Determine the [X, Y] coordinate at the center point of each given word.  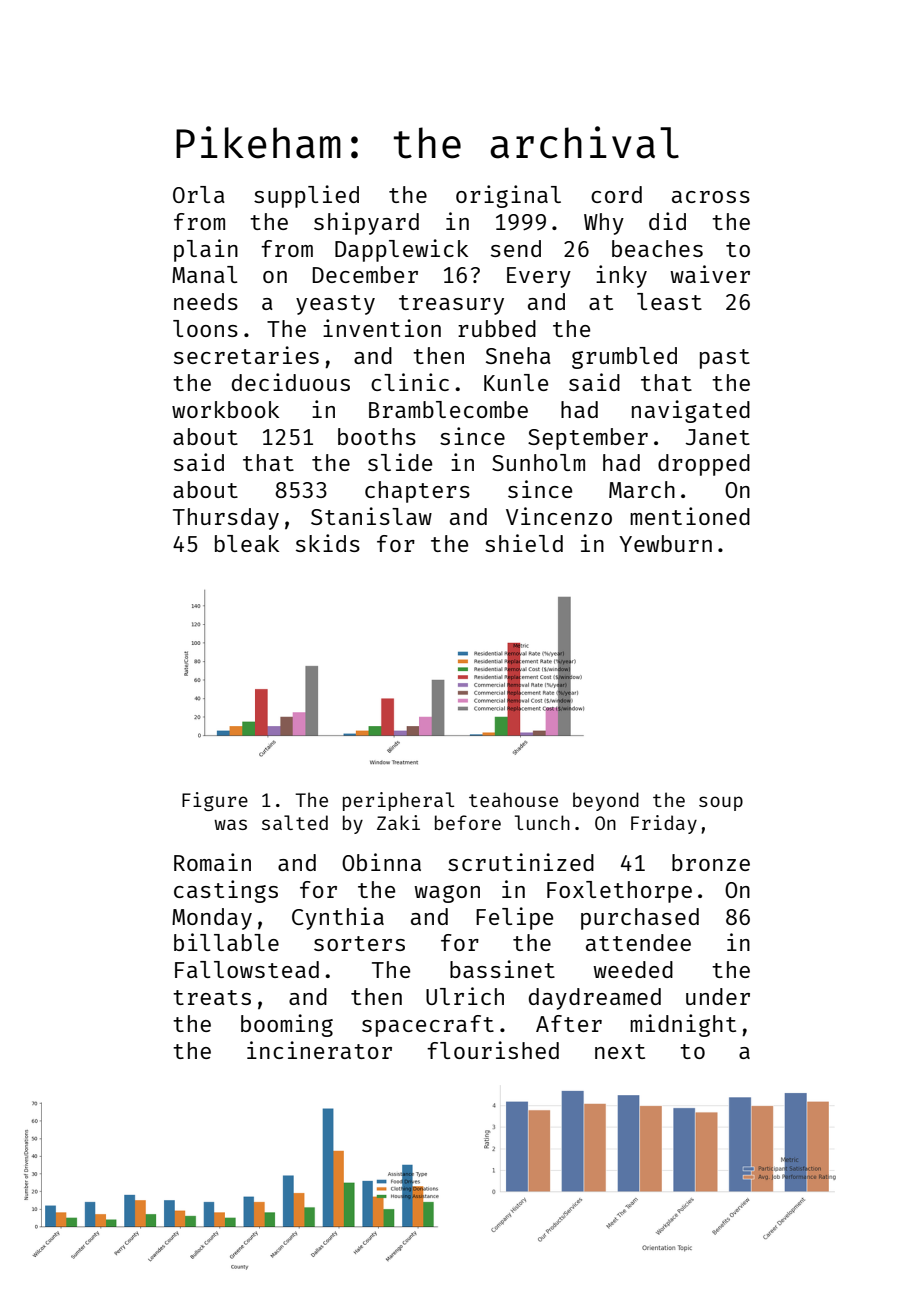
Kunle [516, 382]
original [508, 196]
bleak [247, 543]
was [230, 824]
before [468, 822]
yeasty [335, 305]
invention [382, 328]
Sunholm [538, 462]
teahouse [513, 799]
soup [721, 803]
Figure [215, 801]
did [667, 221]
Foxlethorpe [619, 892]
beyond [606, 801]
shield [524, 543]
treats [212, 997]
